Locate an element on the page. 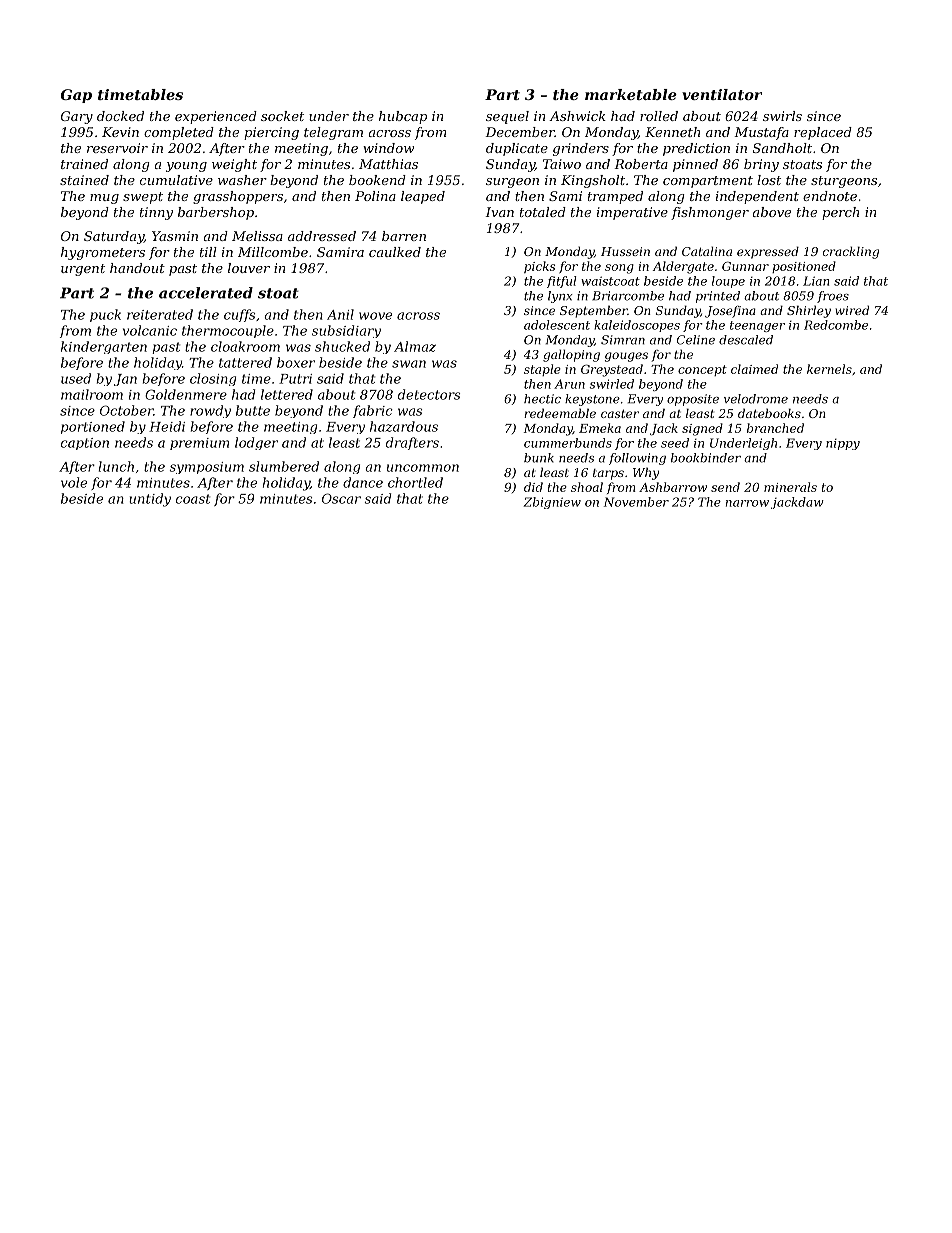 The height and width of the page is (1233, 952). used is located at coordinates (76, 378).
